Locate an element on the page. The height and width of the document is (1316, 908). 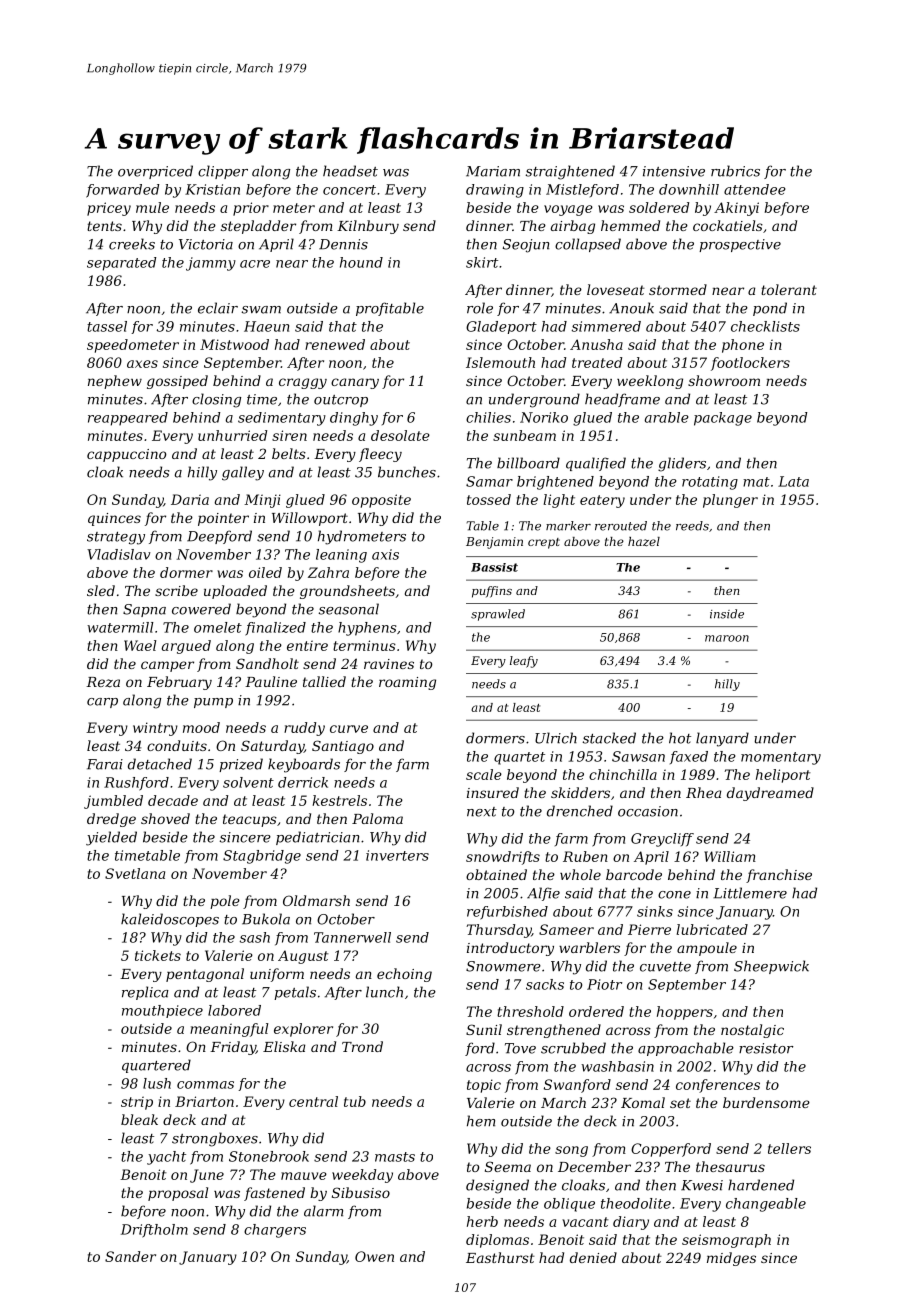
solvent is located at coordinates (248, 782).
